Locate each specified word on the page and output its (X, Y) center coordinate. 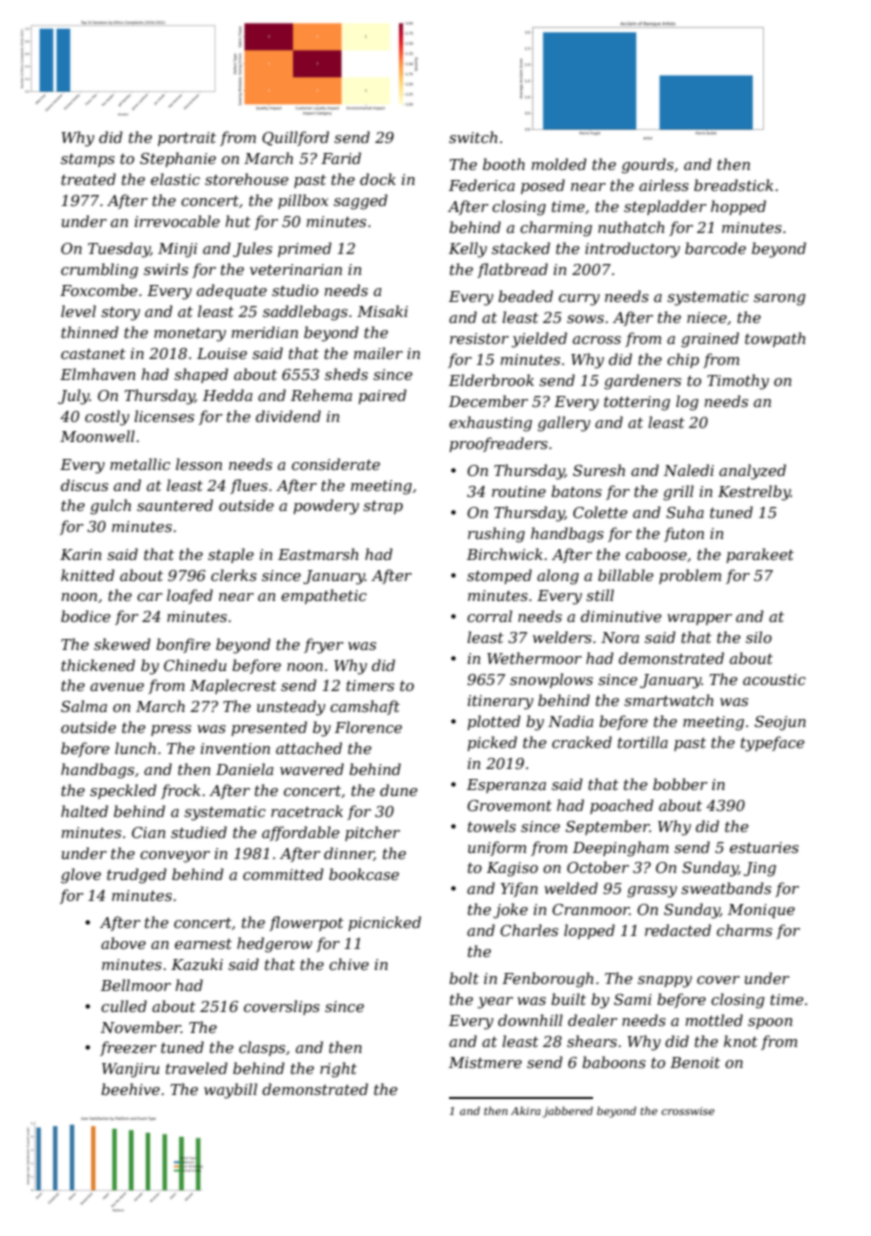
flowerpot (306, 923)
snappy (665, 982)
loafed (190, 596)
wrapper (699, 619)
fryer (324, 646)
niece (707, 317)
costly (107, 418)
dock (378, 179)
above (123, 943)
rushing (496, 535)
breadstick (733, 185)
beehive (130, 1089)
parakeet (760, 555)
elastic (175, 179)
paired (382, 396)
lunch (135, 748)
